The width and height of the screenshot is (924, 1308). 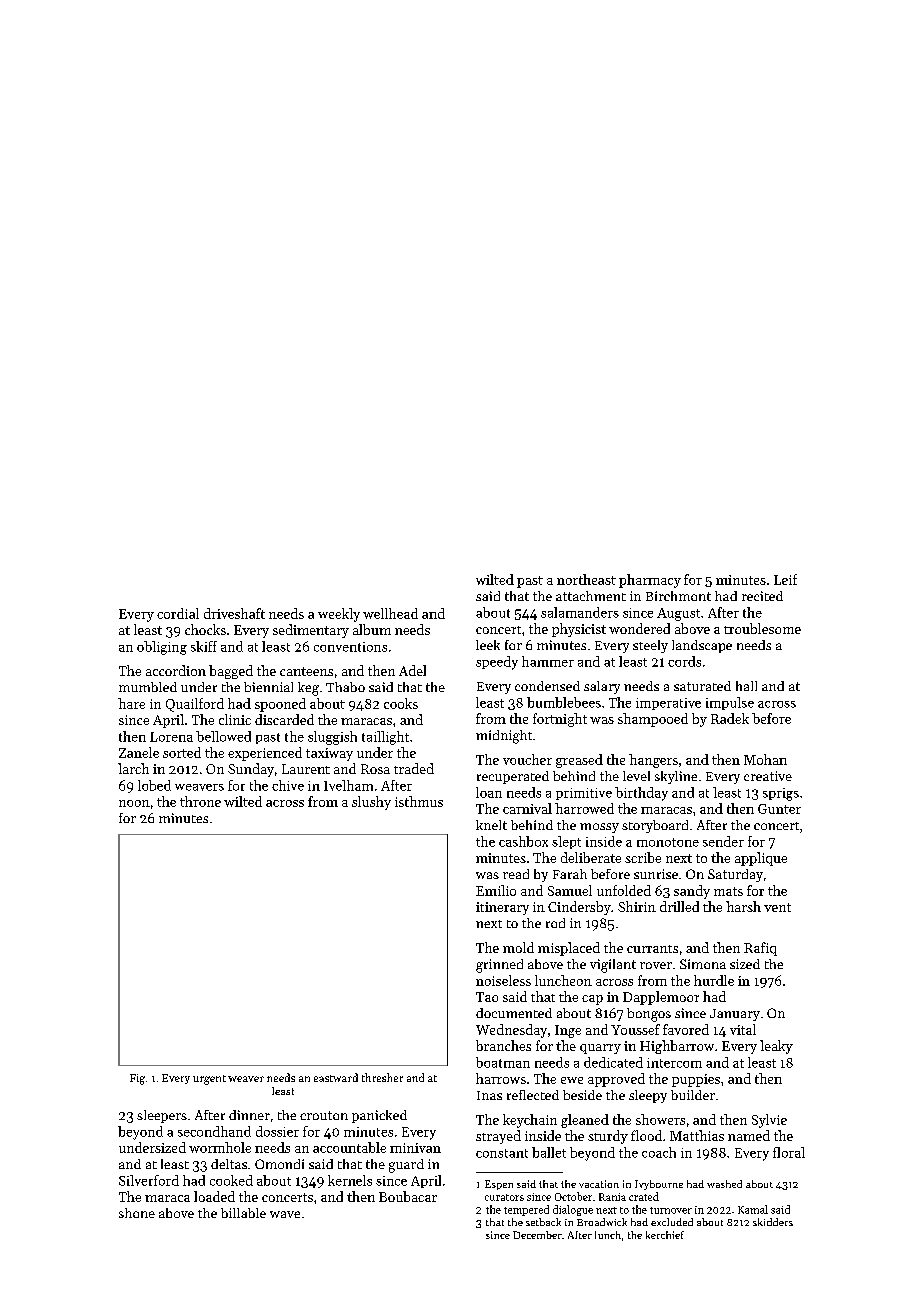 I want to click on billable, so click(x=243, y=1213).
